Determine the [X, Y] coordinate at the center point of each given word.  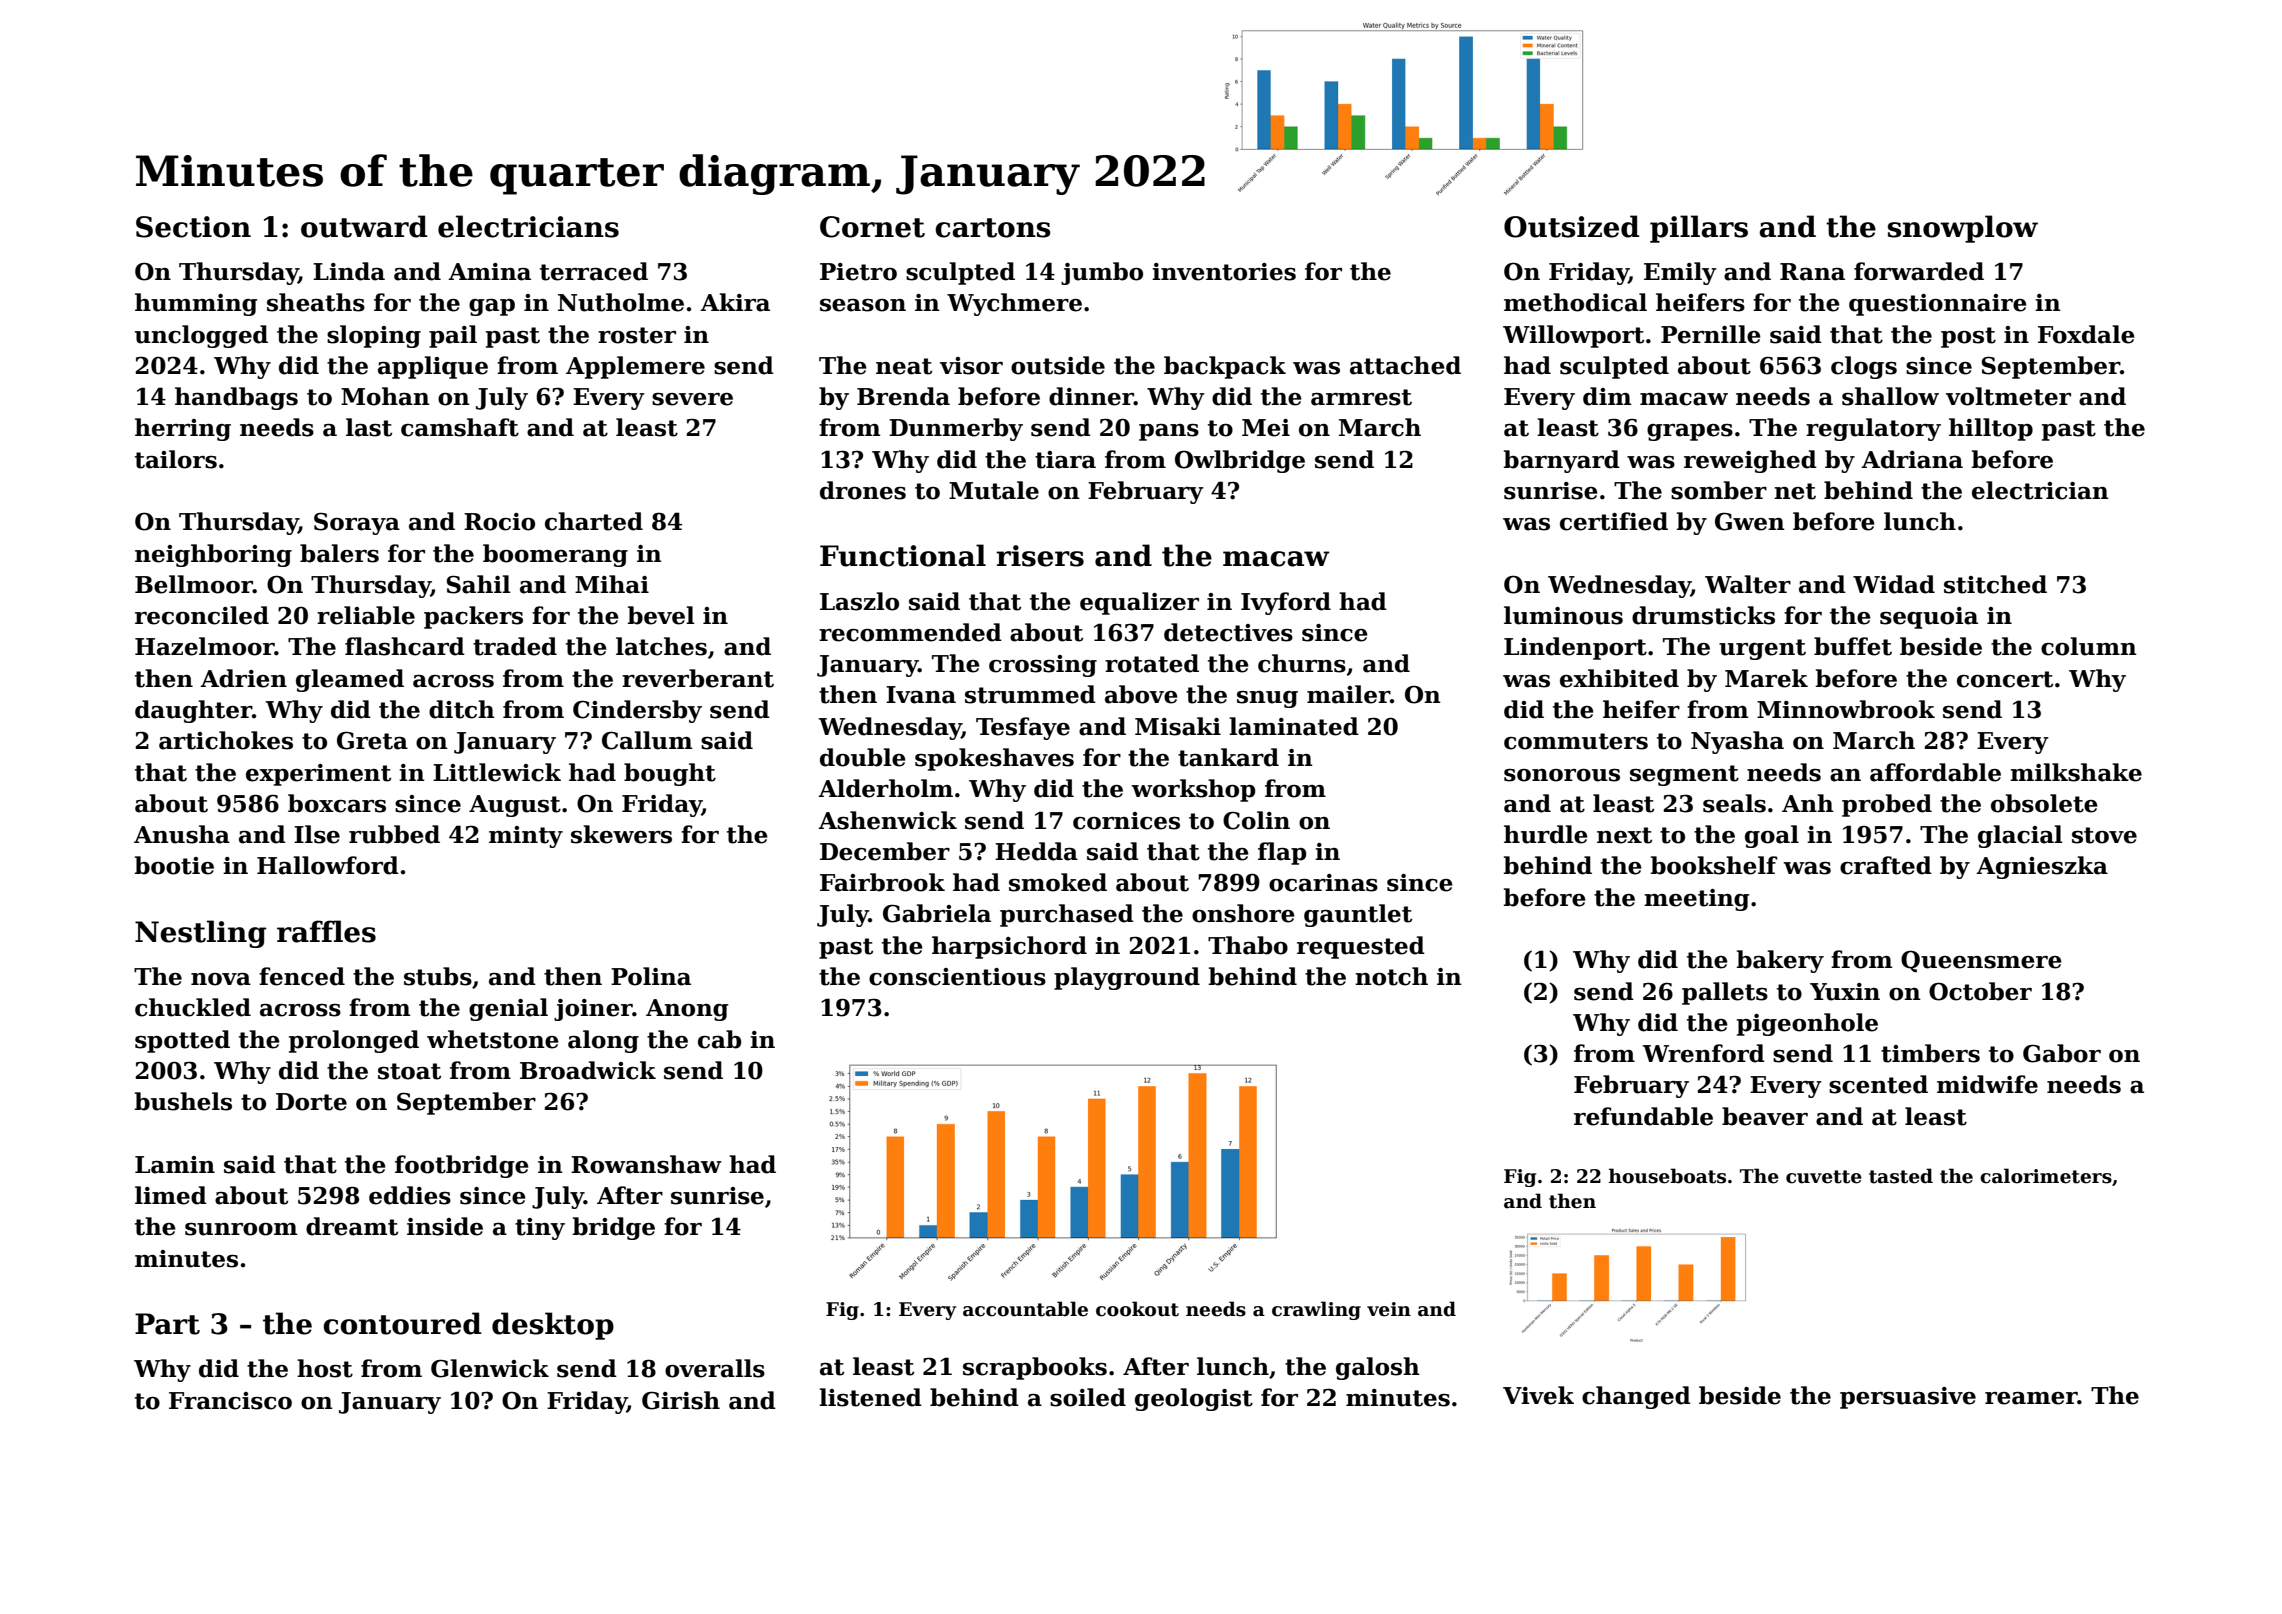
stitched [1995, 584]
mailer [1348, 694]
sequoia [1929, 618]
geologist [1194, 1399]
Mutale [994, 490]
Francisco [230, 1401]
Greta [372, 740]
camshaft [460, 427]
